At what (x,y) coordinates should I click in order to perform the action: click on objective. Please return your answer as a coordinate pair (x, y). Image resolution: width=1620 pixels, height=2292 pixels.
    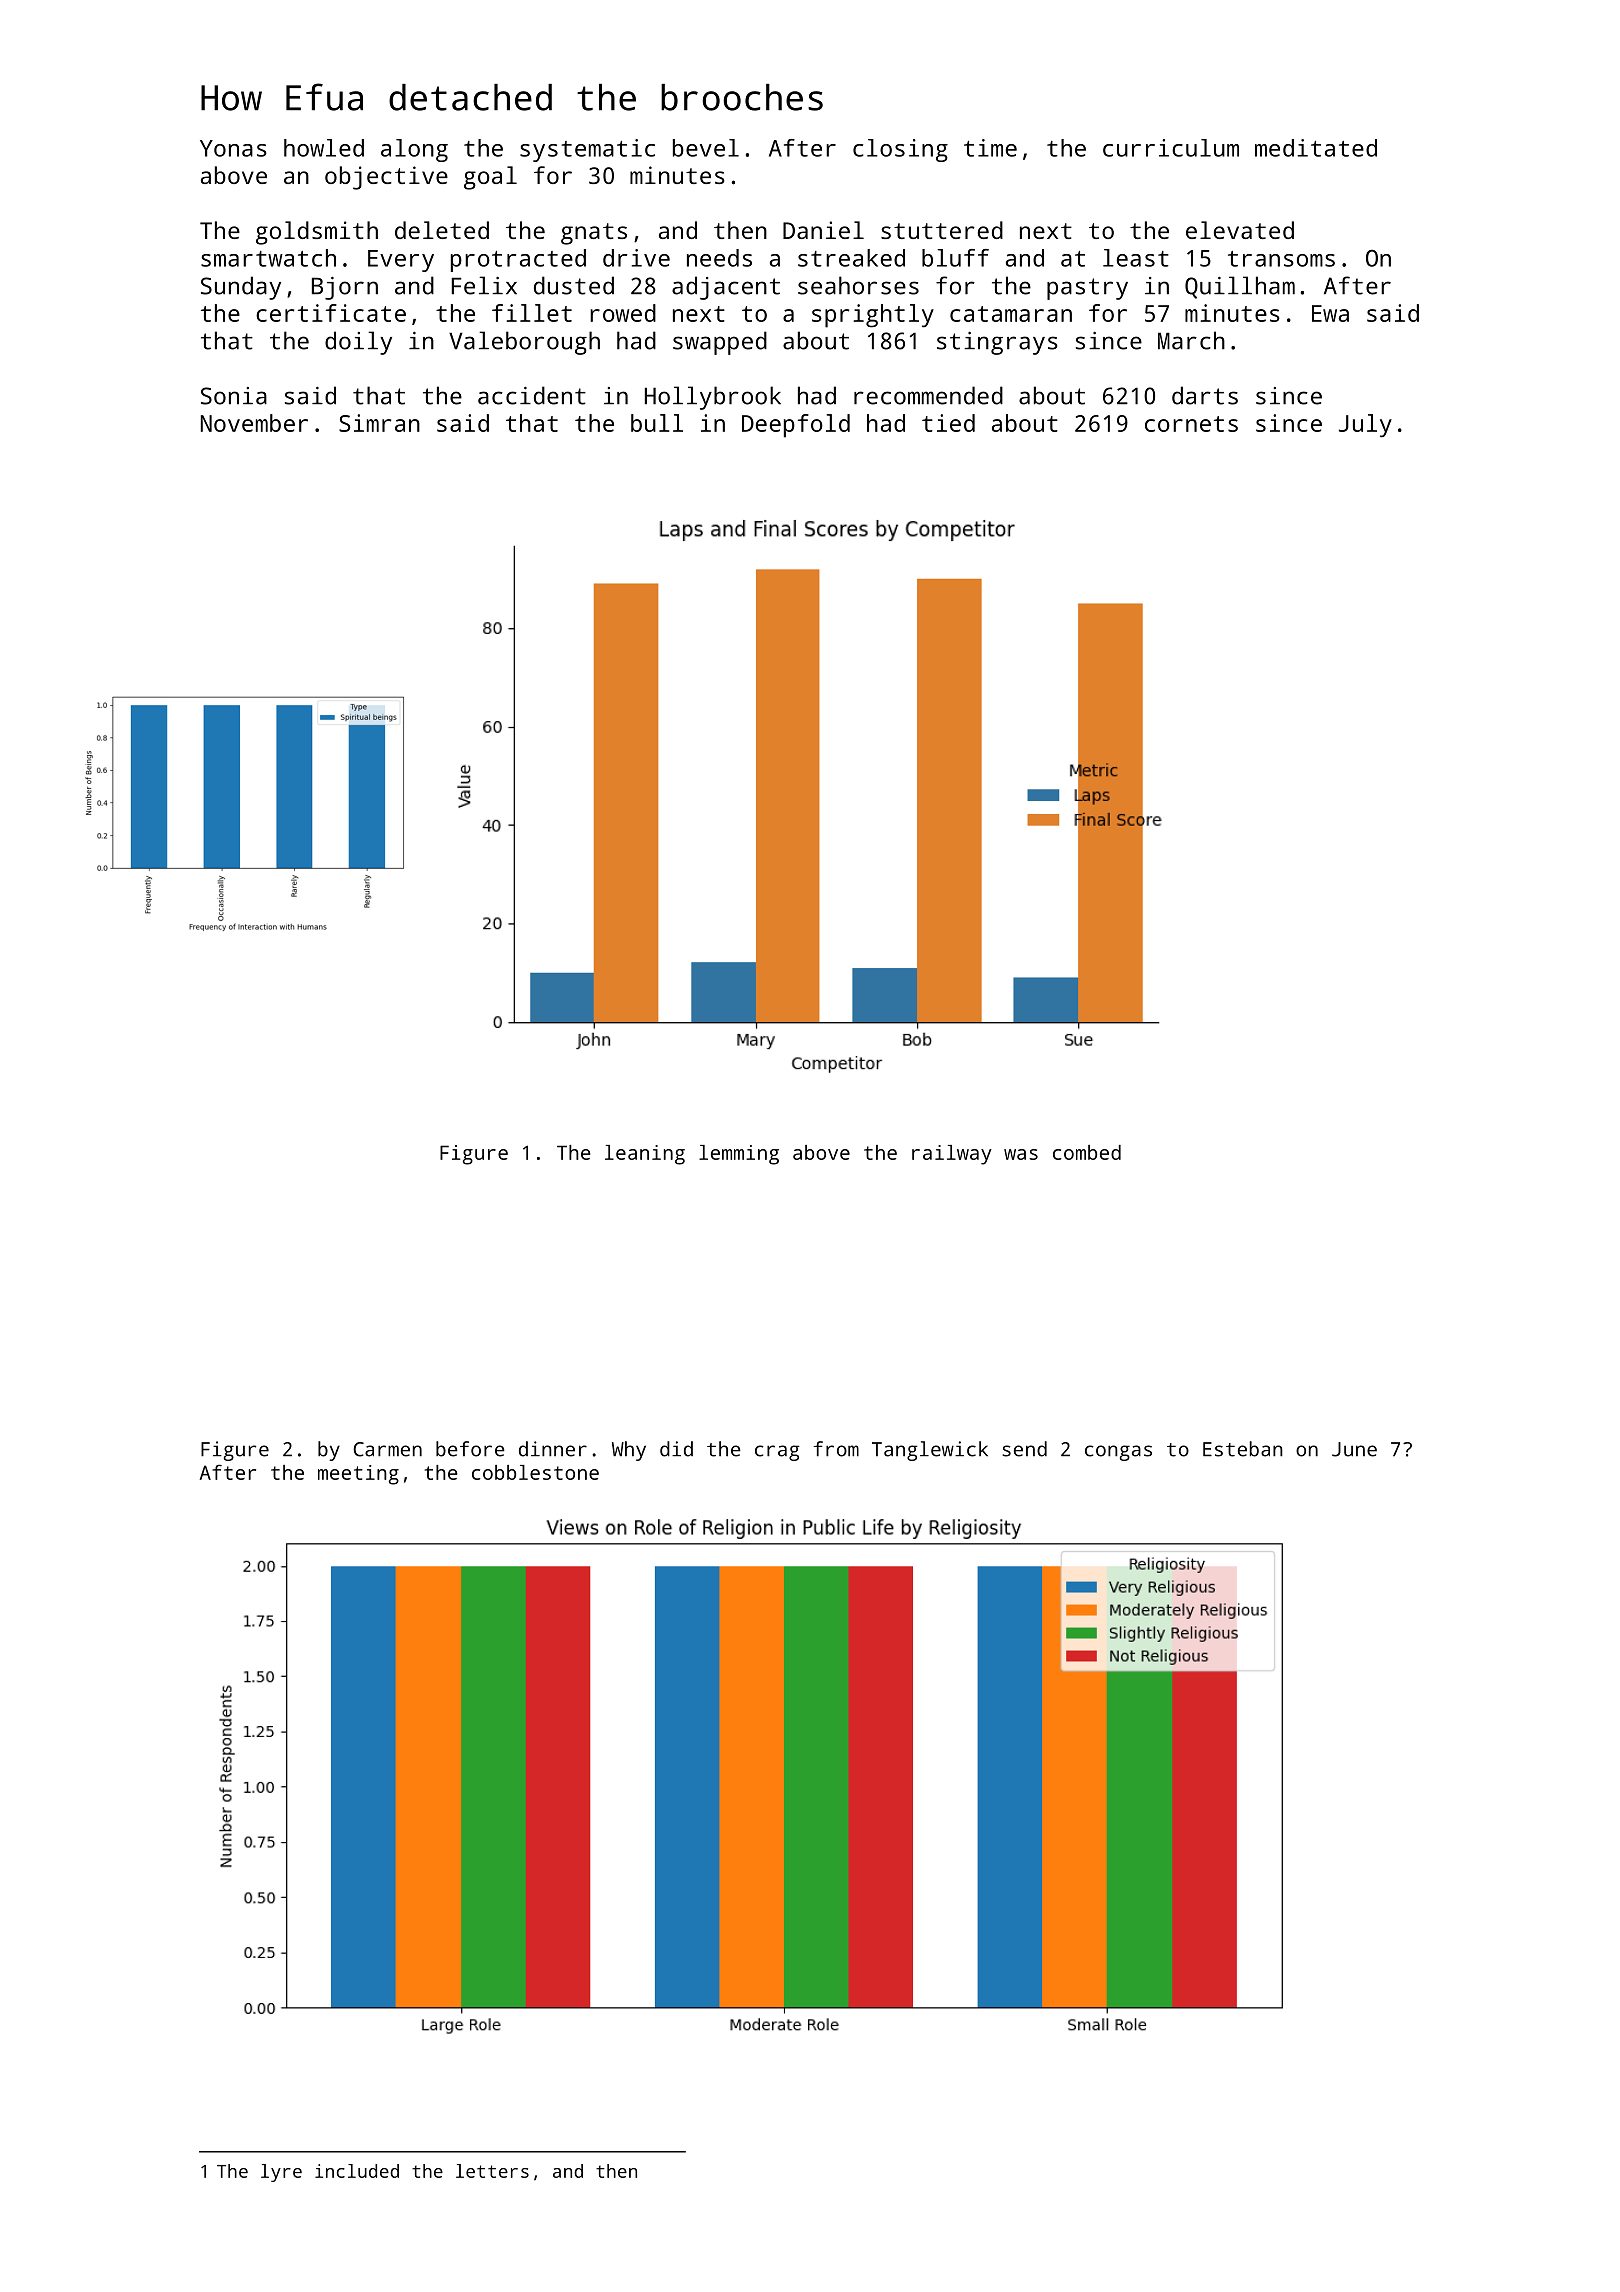
    Looking at the image, I should click on (386, 178).
